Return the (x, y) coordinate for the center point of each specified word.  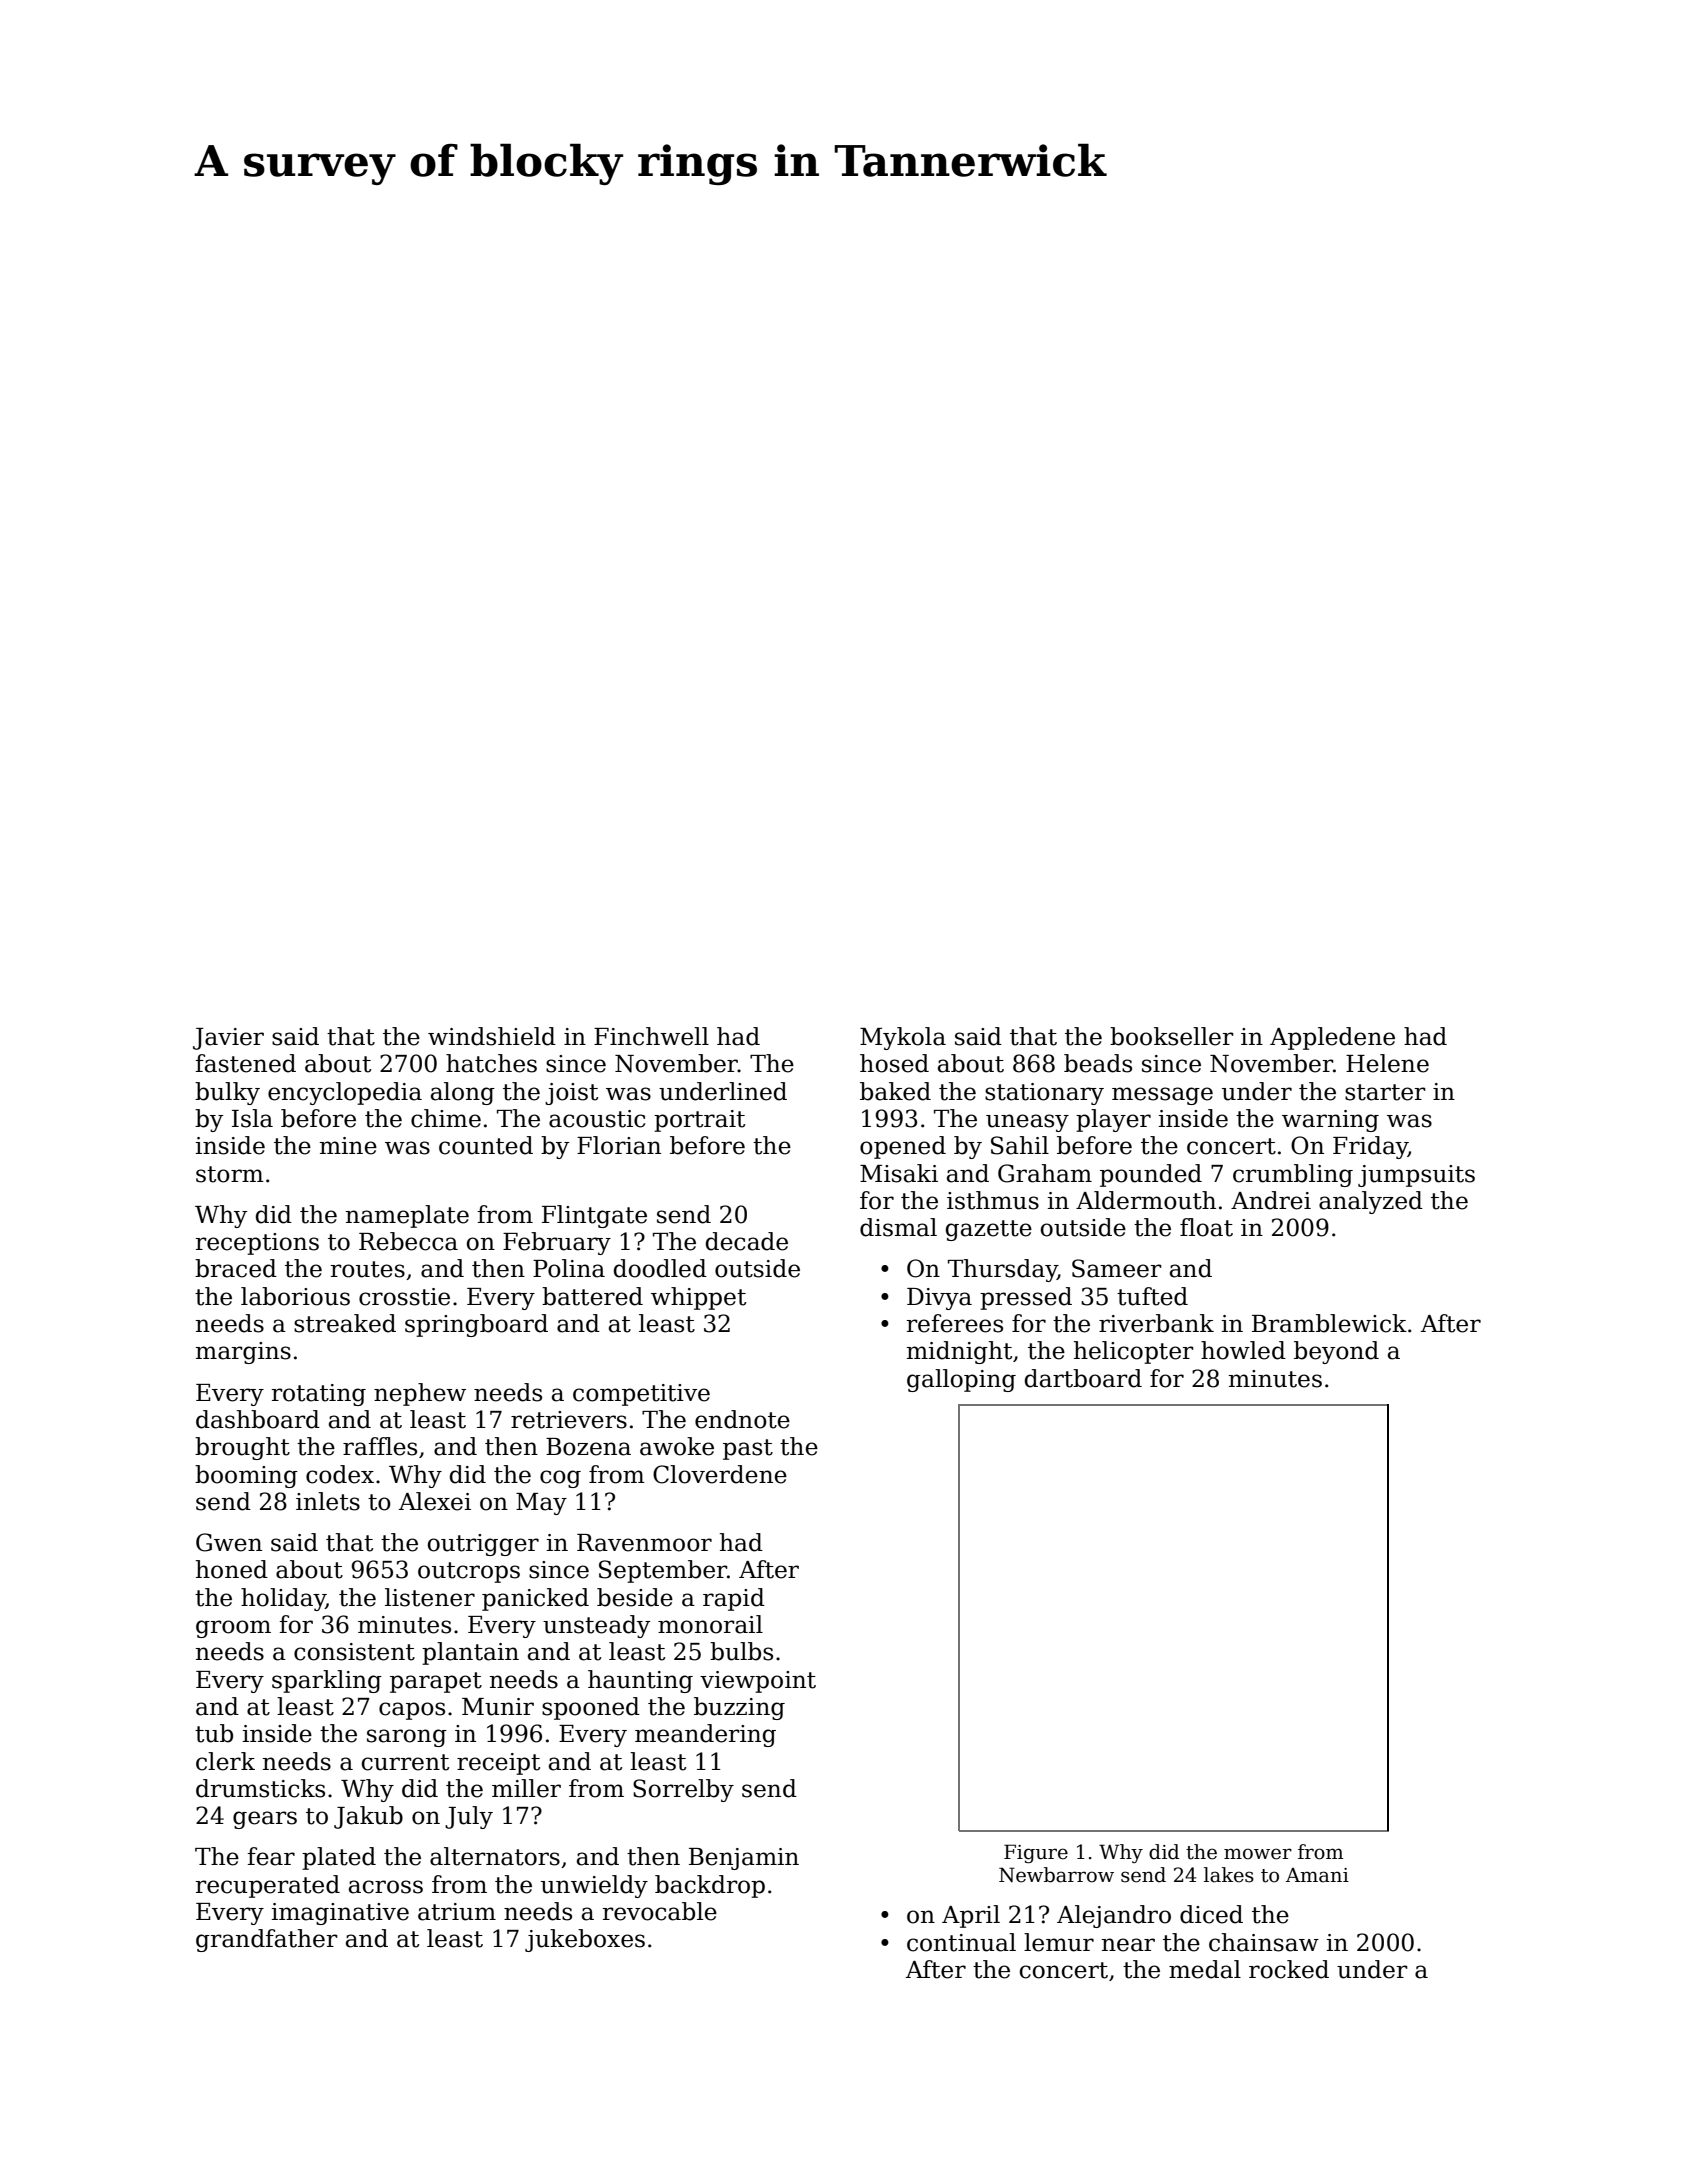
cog (560, 1479)
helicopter (1134, 1352)
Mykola (903, 1038)
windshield (492, 1036)
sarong (407, 1738)
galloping (961, 1380)
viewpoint (758, 1682)
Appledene (1332, 1038)
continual (961, 1942)
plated (339, 1858)
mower (1258, 1854)
